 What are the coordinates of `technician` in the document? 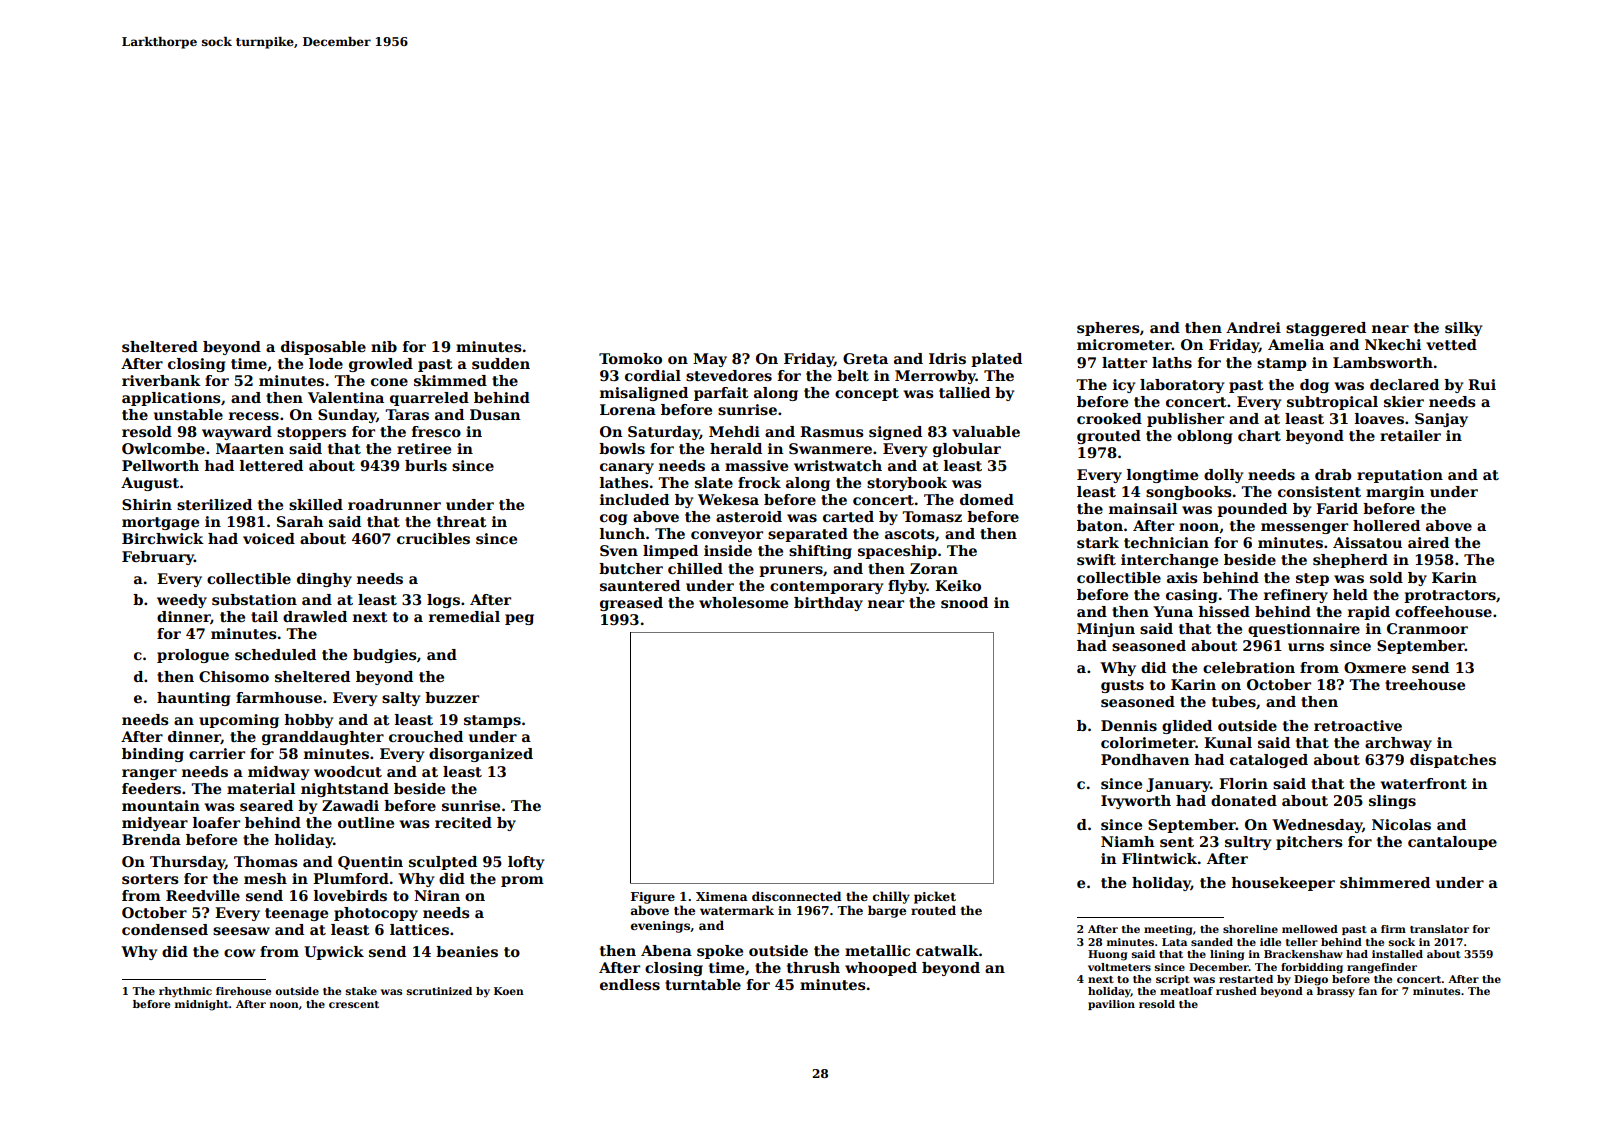 It's located at (1166, 542).
